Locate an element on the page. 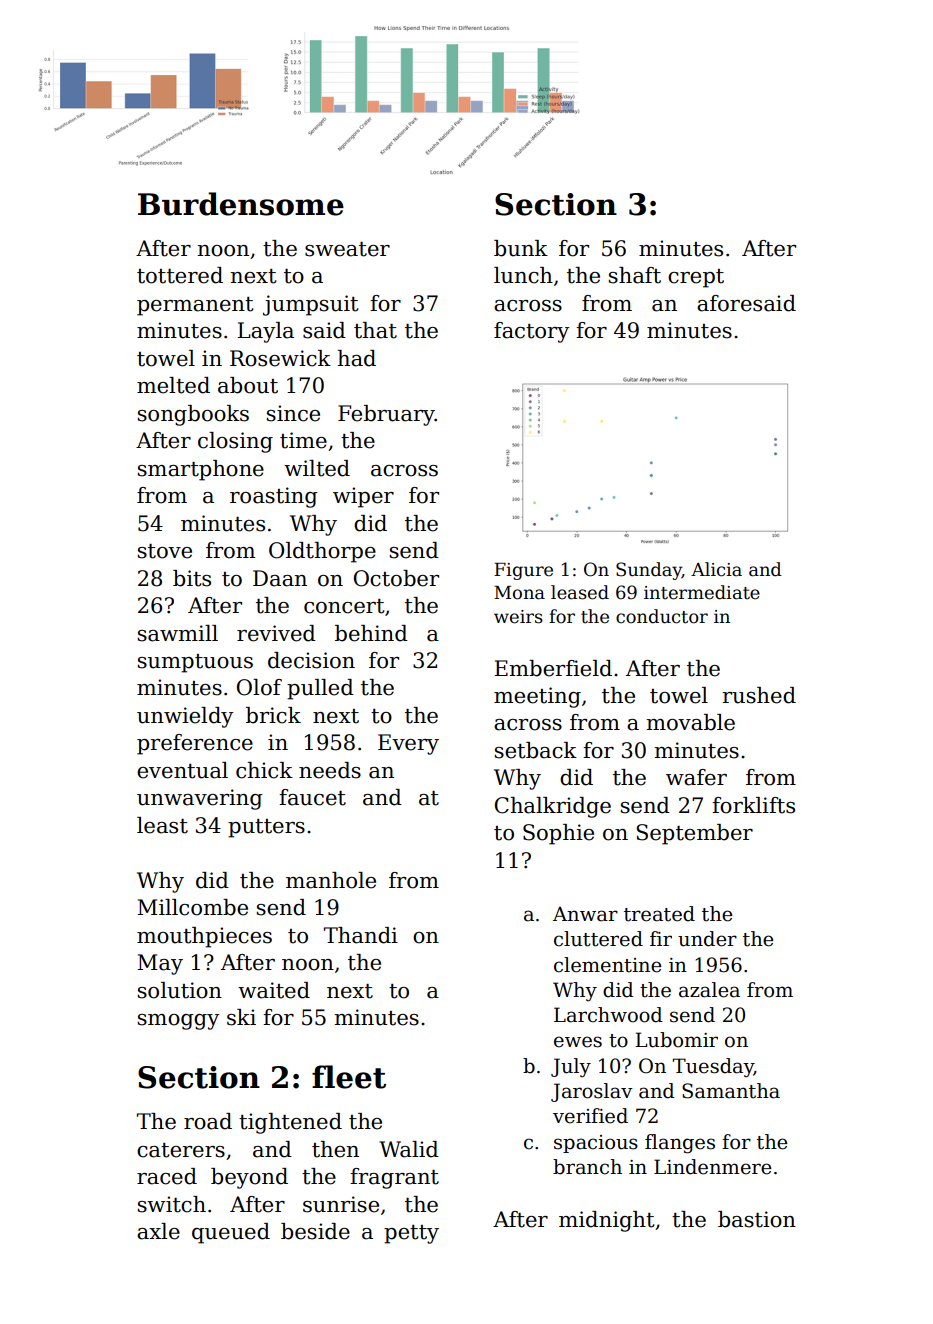  brick is located at coordinates (273, 715).
